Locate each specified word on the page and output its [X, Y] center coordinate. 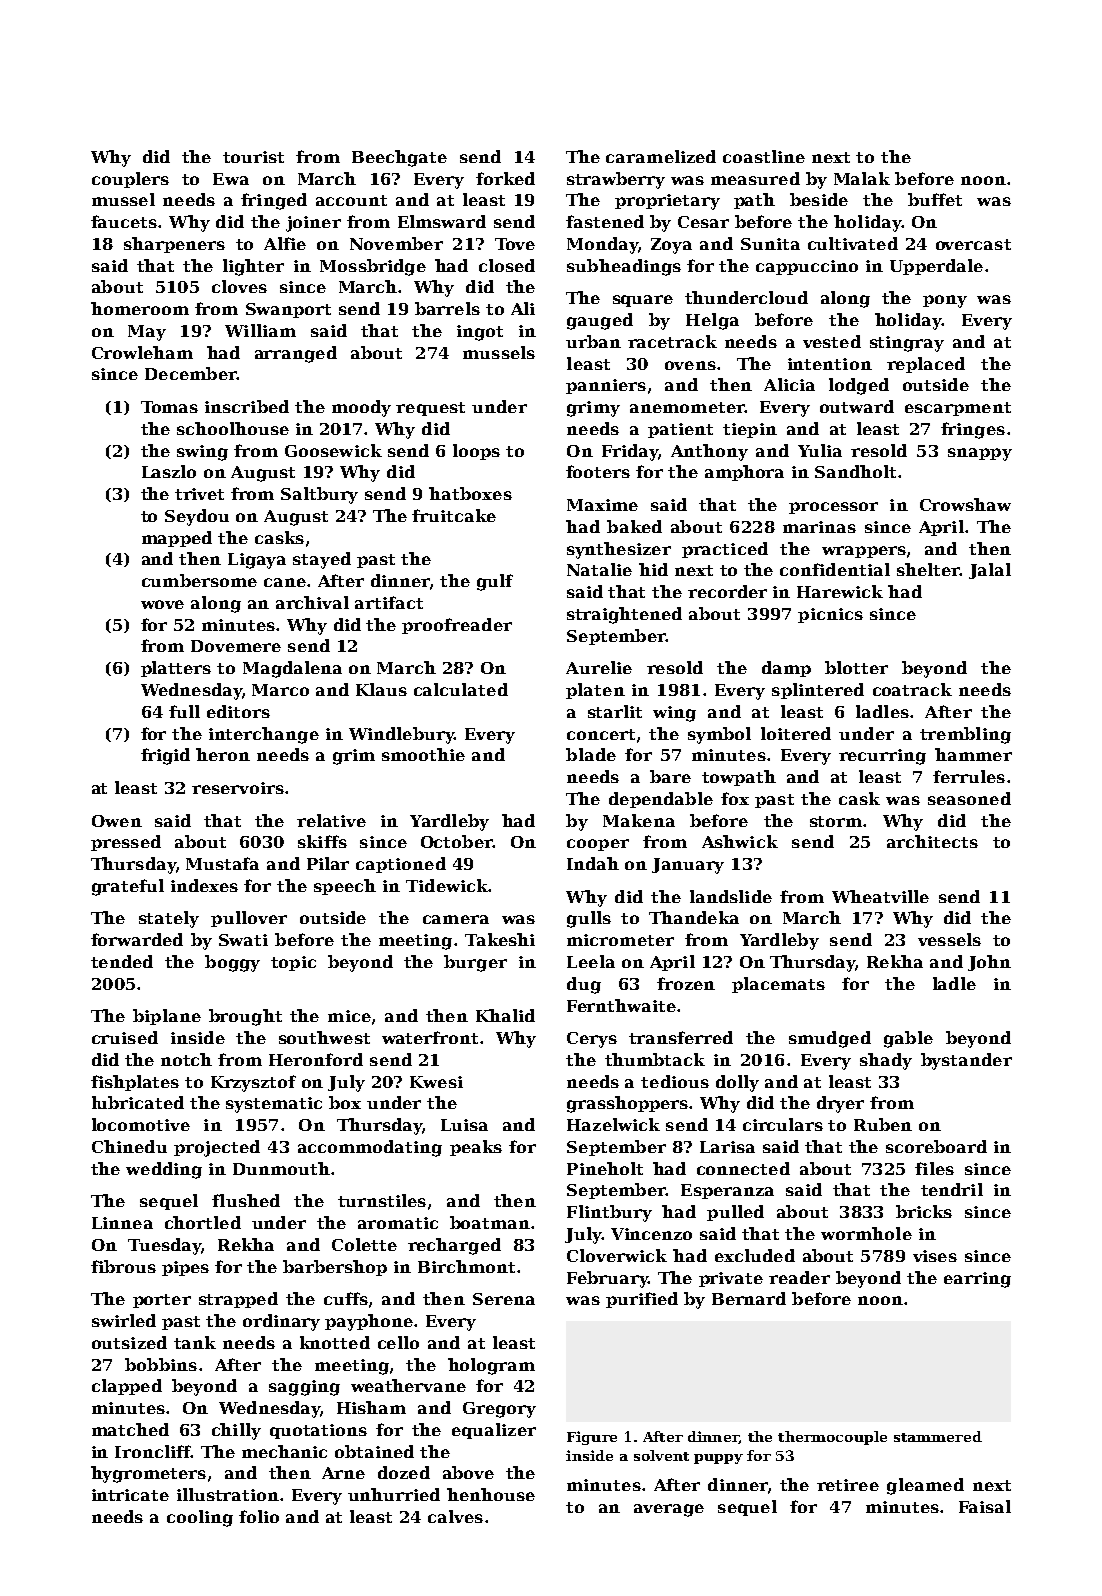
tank [195, 1342]
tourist [253, 157]
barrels [447, 308]
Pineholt [605, 1168]
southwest [324, 1037]
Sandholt [855, 471]
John [989, 963]
